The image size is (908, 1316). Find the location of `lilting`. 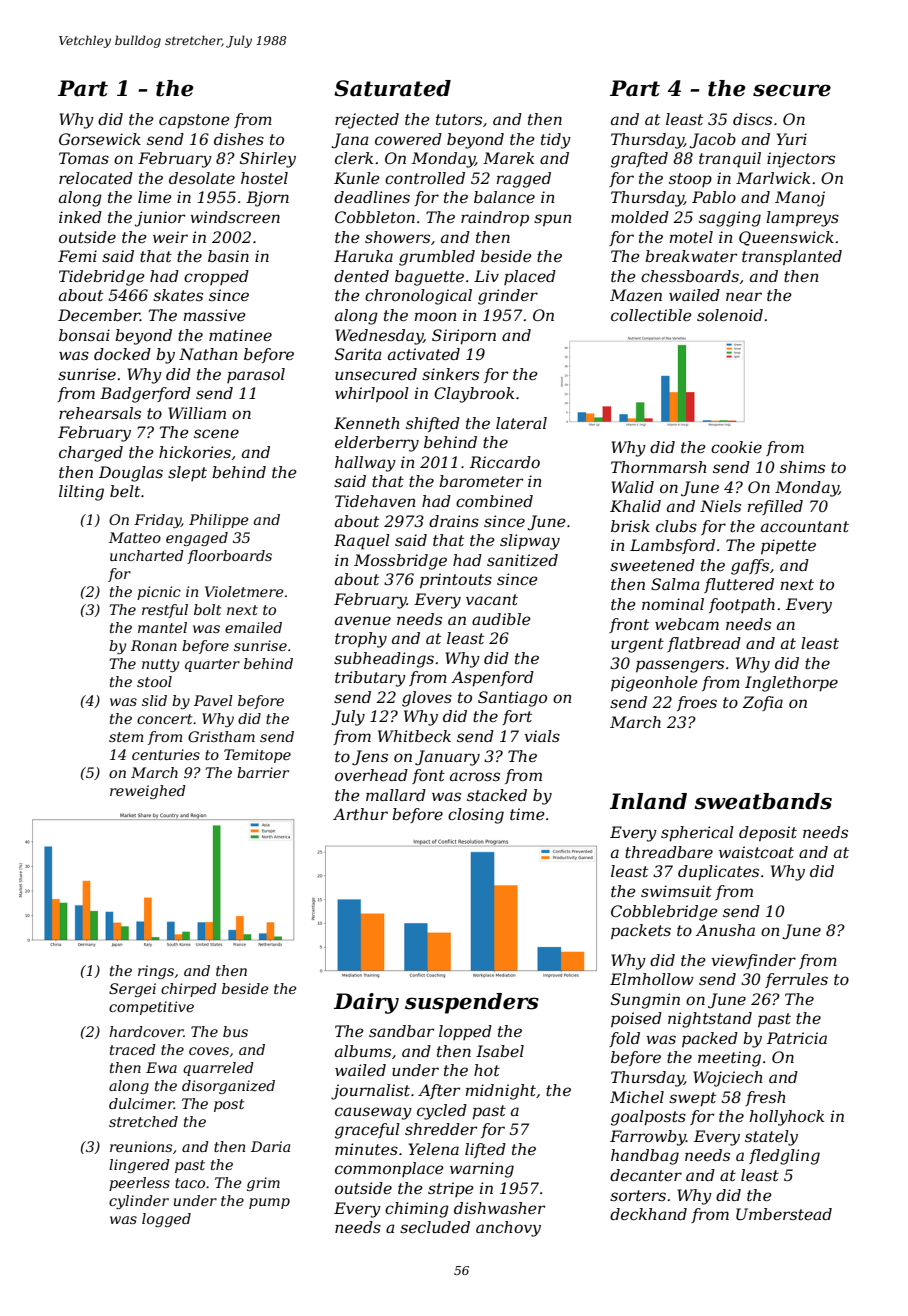

lilting is located at coordinates (81, 493).
